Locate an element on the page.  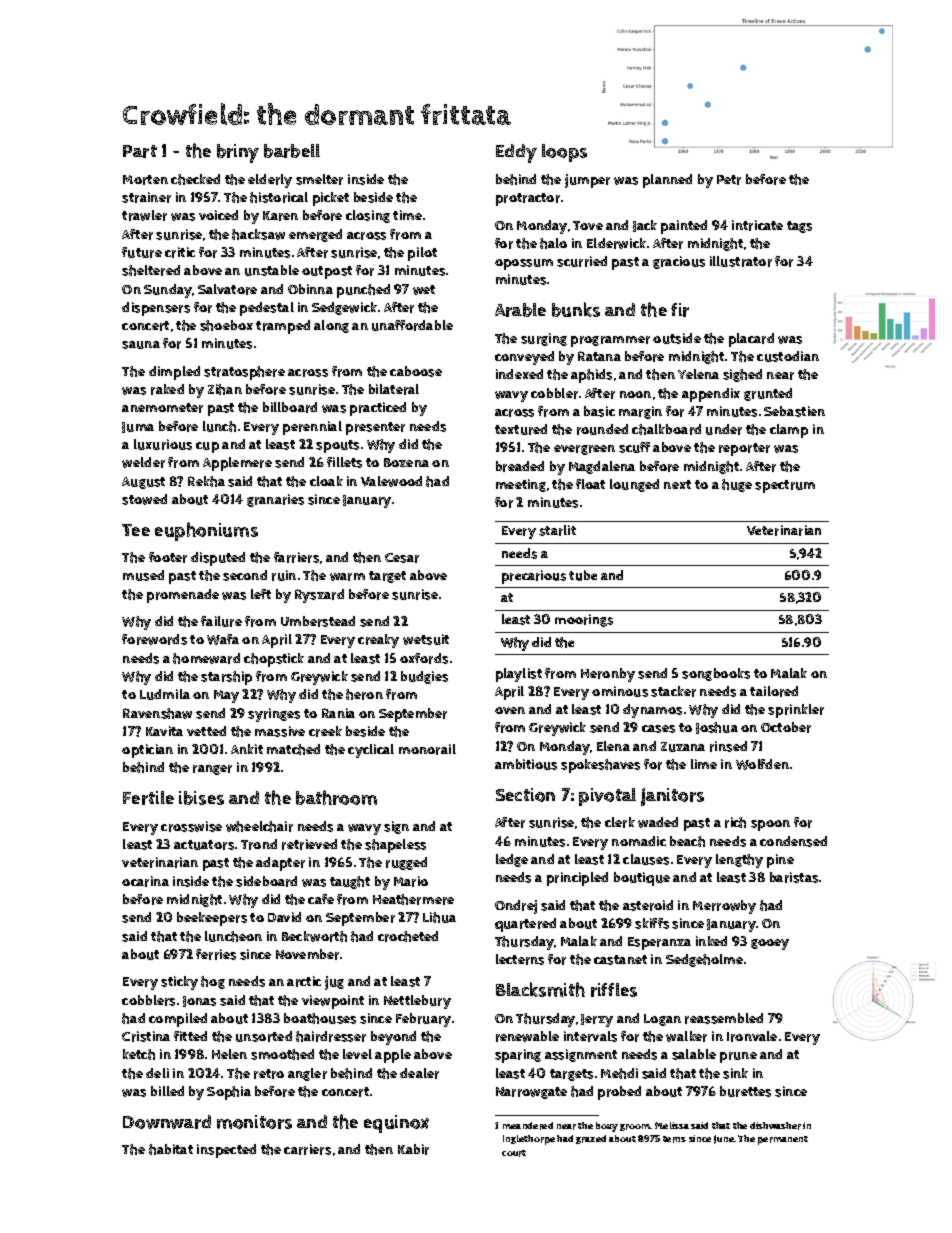
moorings is located at coordinates (584, 620).
